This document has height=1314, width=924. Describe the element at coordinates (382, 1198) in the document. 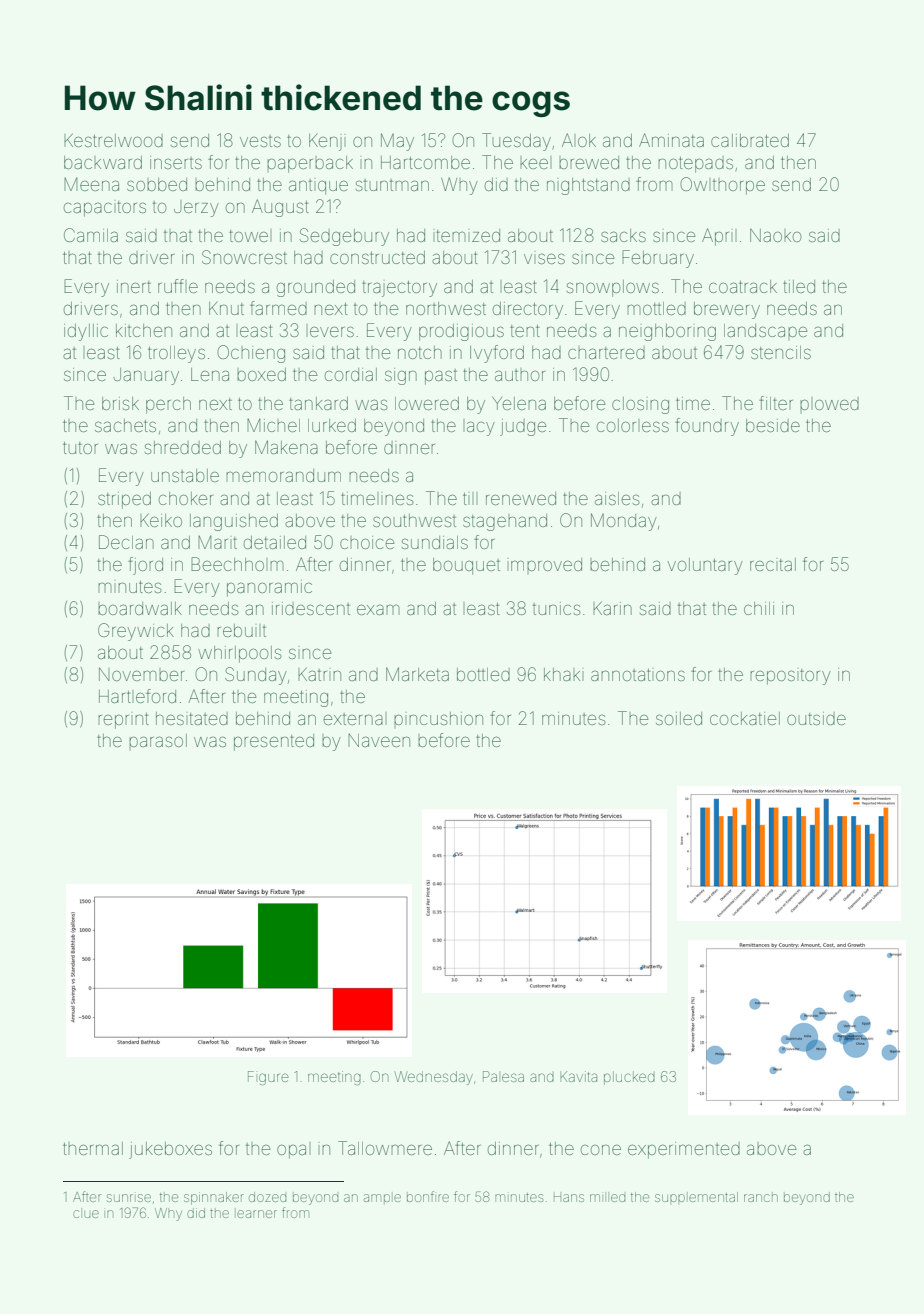

I see `ample` at that location.
